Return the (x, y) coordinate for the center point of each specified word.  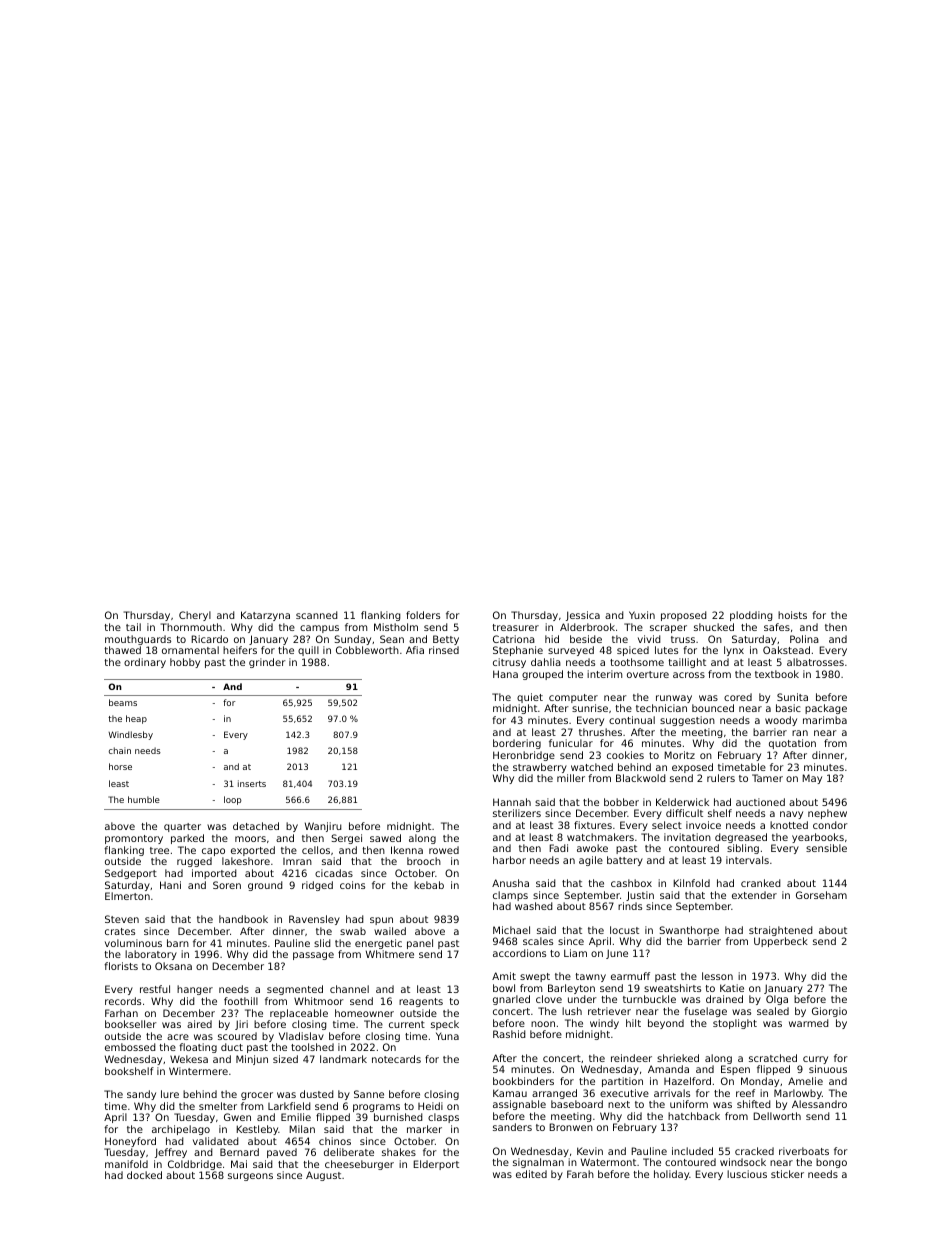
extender (754, 895)
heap (136, 719)
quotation (792, 744)
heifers (240, 650)
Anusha (510, 883)
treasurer (515, 627)
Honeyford (130, 1142)
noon (543, 1024)
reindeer (631, 1058)
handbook (243, 919)
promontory (134, 839)
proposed (684, 616)
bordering (517, 744)
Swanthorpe (689, 931)
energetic (378, 944)
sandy (141, 1095)
